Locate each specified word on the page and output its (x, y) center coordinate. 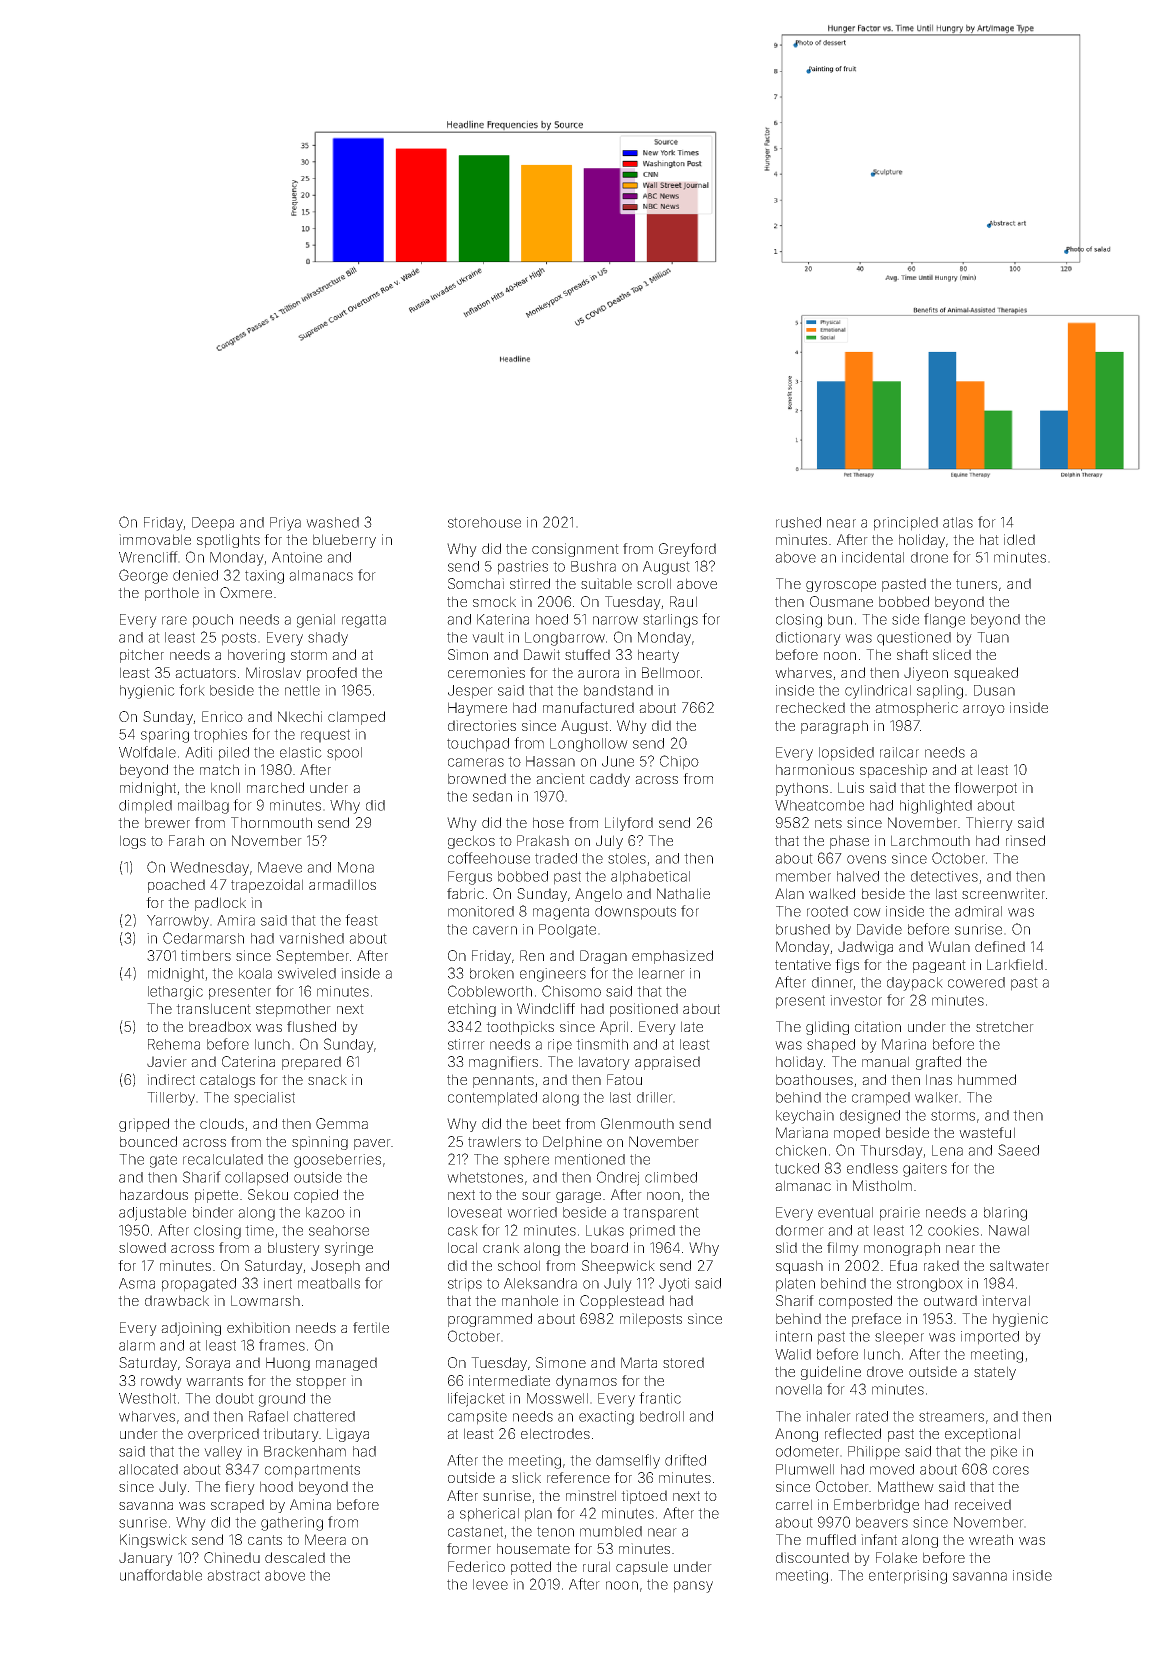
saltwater (1019, 1265)
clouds (222, 1123)
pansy (693, 1587)
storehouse (484, 522)
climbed (671, 1177)
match (219, 769)
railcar (899, 752)
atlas (958, 522)
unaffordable (161, 1575)
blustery (294, 1249)
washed (332, 522)
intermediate (509, 1380)
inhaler (828, 1416)
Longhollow (589, 745)
